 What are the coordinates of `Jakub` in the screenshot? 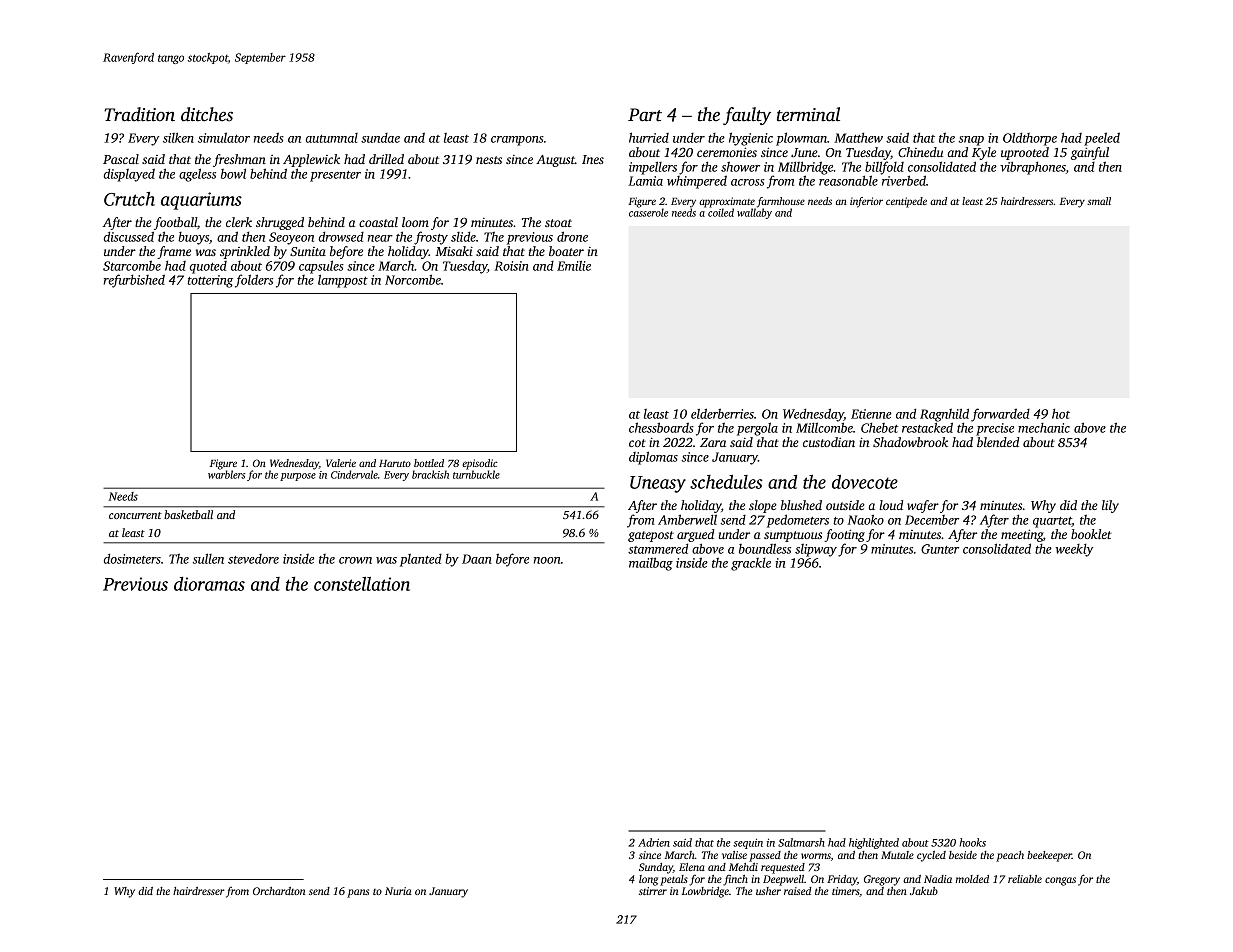 It's located at (924, 891).
